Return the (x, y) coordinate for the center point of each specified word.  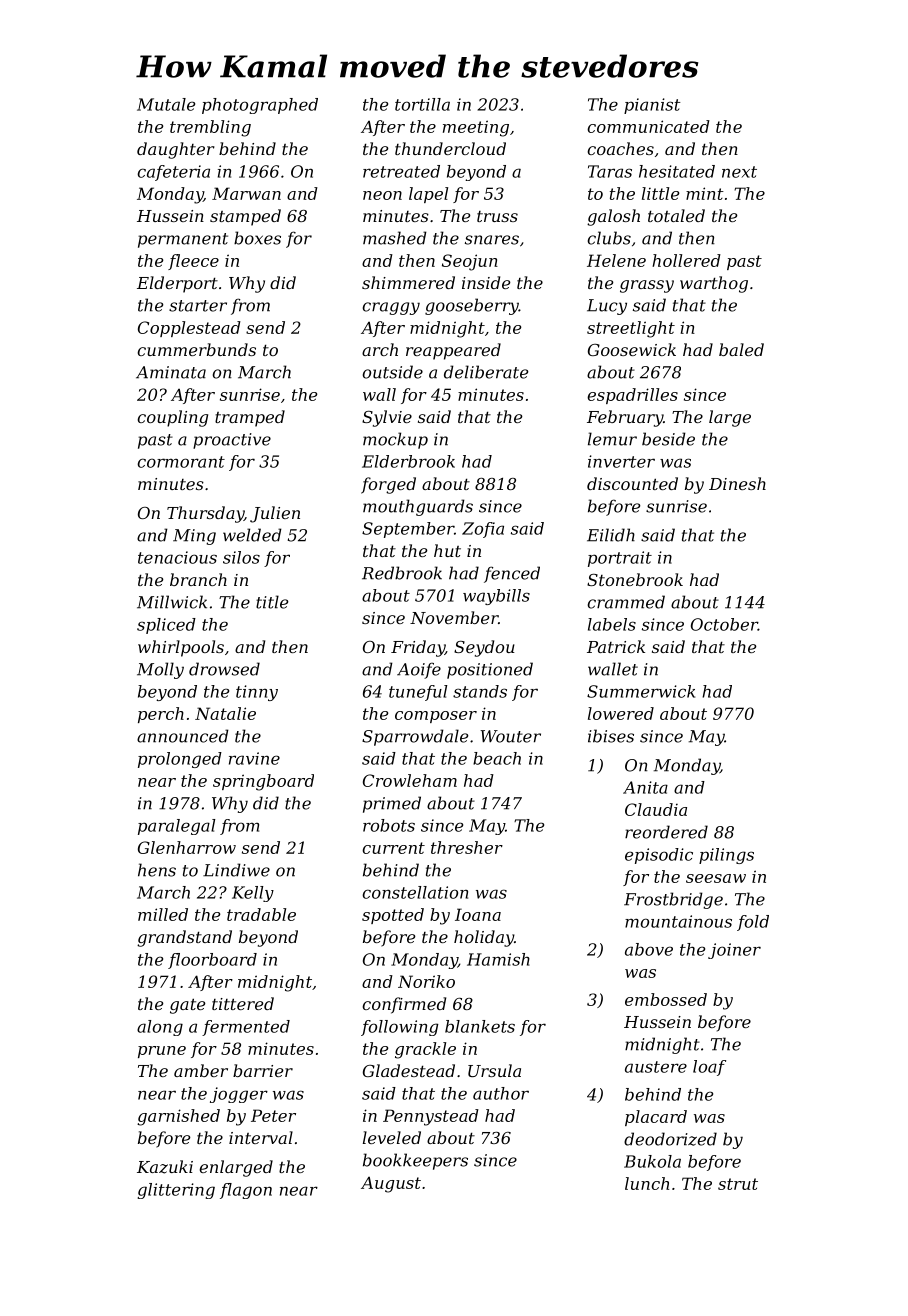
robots (389, 825)
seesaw (716, 878)
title (272, 602)
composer (436, 717)
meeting (476, 128)
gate (188, 1006)
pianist (652, 106)
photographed (260, 106)
